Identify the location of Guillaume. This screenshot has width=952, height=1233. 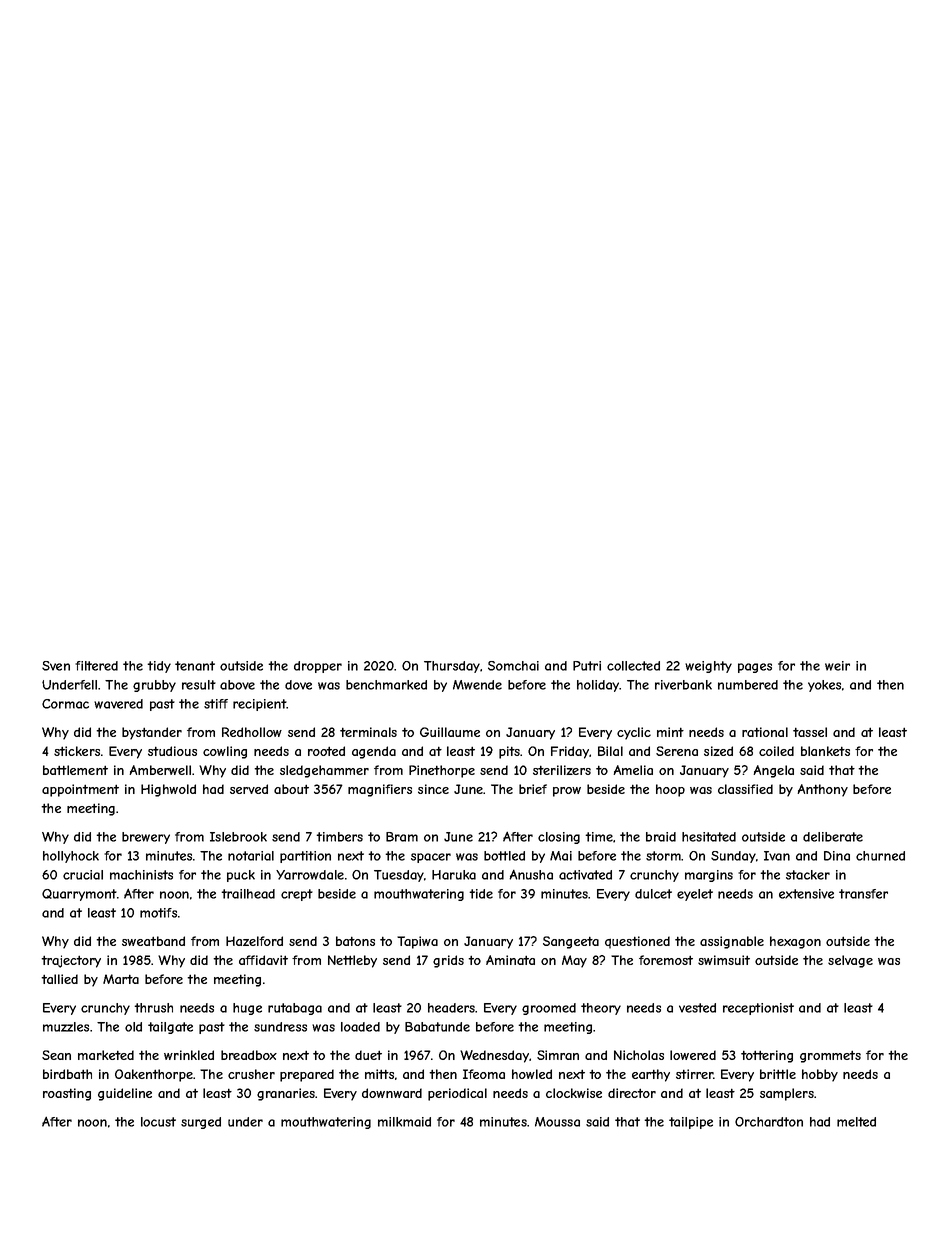
(450, 732).
